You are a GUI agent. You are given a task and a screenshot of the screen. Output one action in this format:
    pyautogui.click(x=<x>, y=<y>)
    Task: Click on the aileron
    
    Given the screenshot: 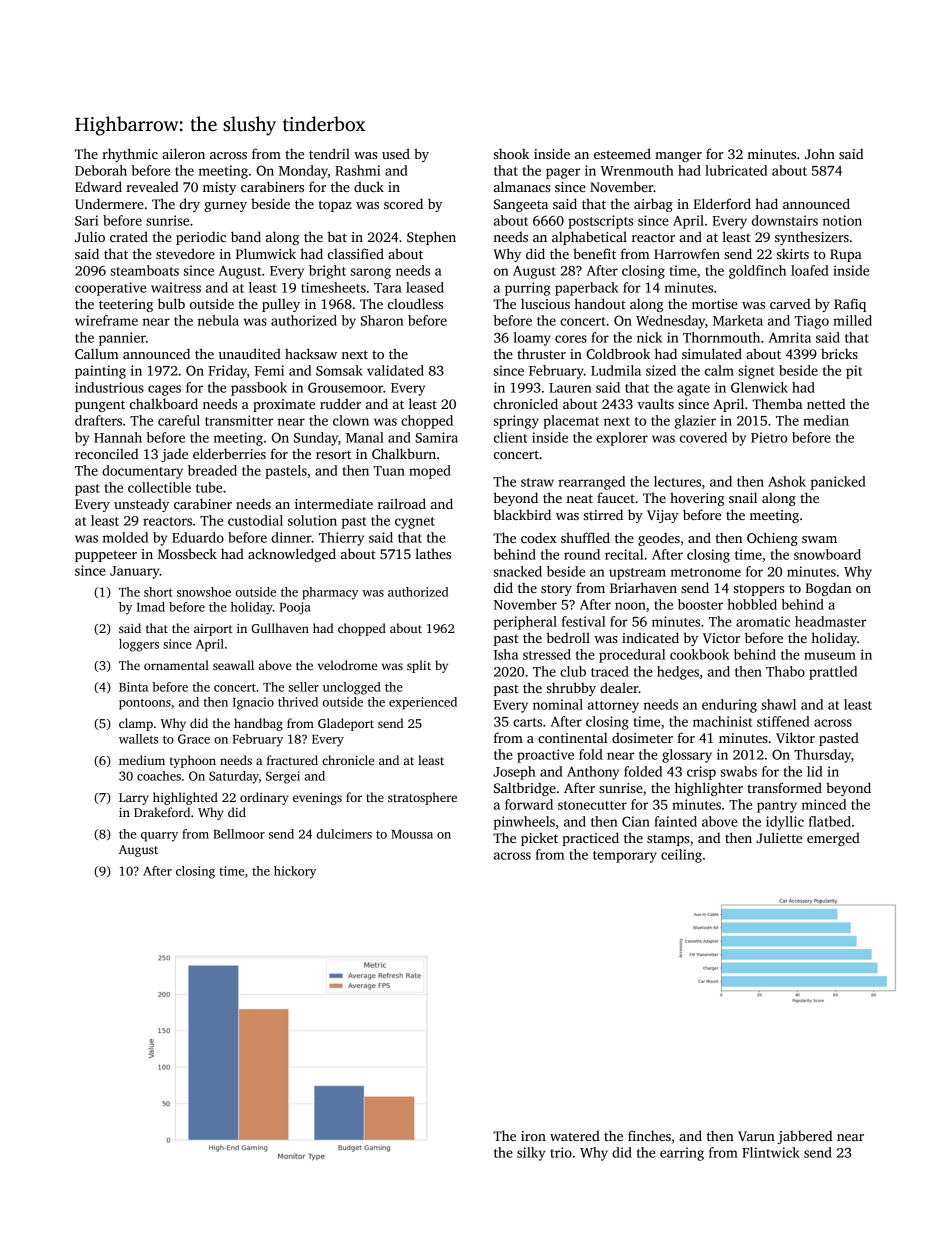 What is the action you would take?
    pyautogui.click(x=183, y=153)
